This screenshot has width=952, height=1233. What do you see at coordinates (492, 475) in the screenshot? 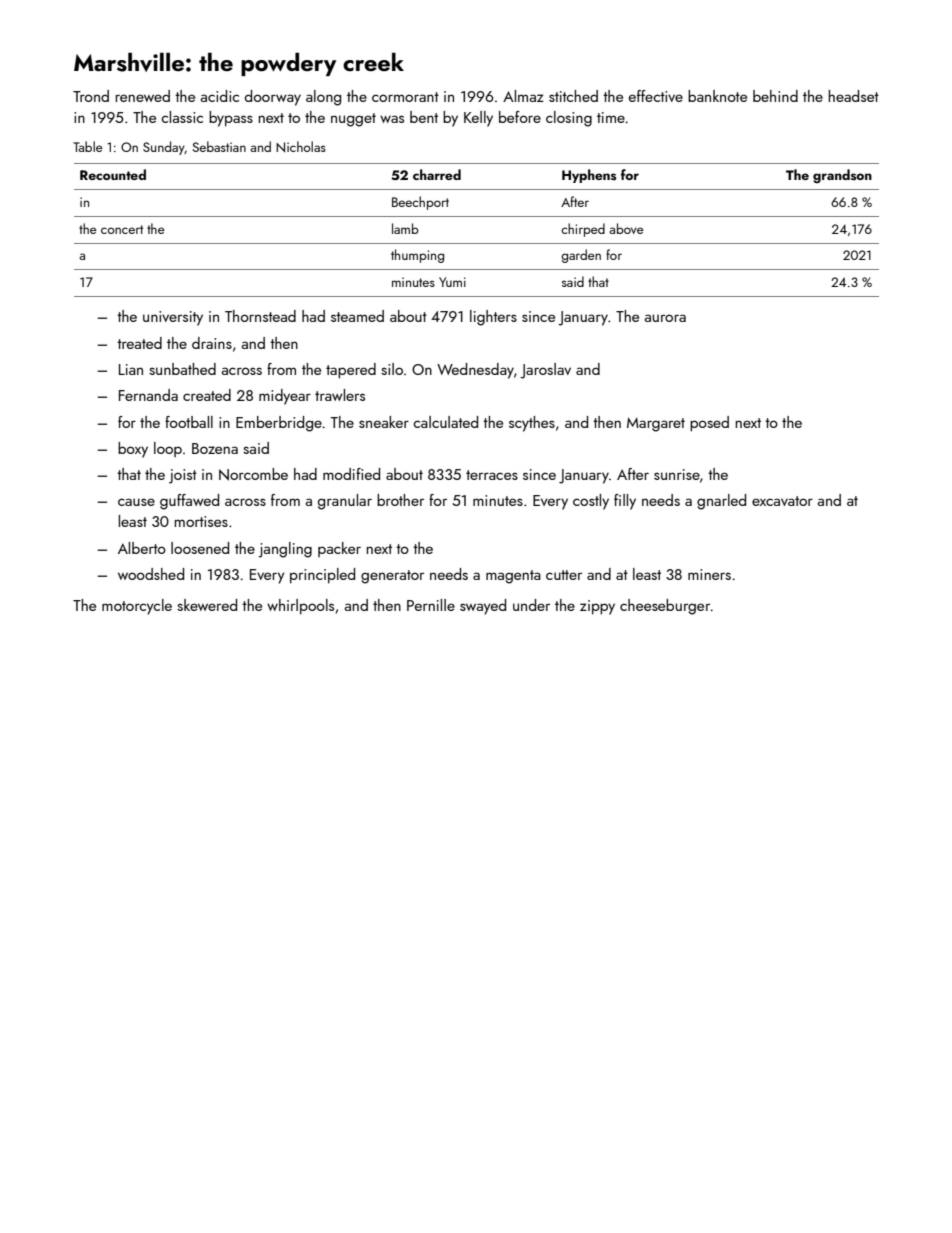
I see `terraces` at bounding box center [492, 475].
